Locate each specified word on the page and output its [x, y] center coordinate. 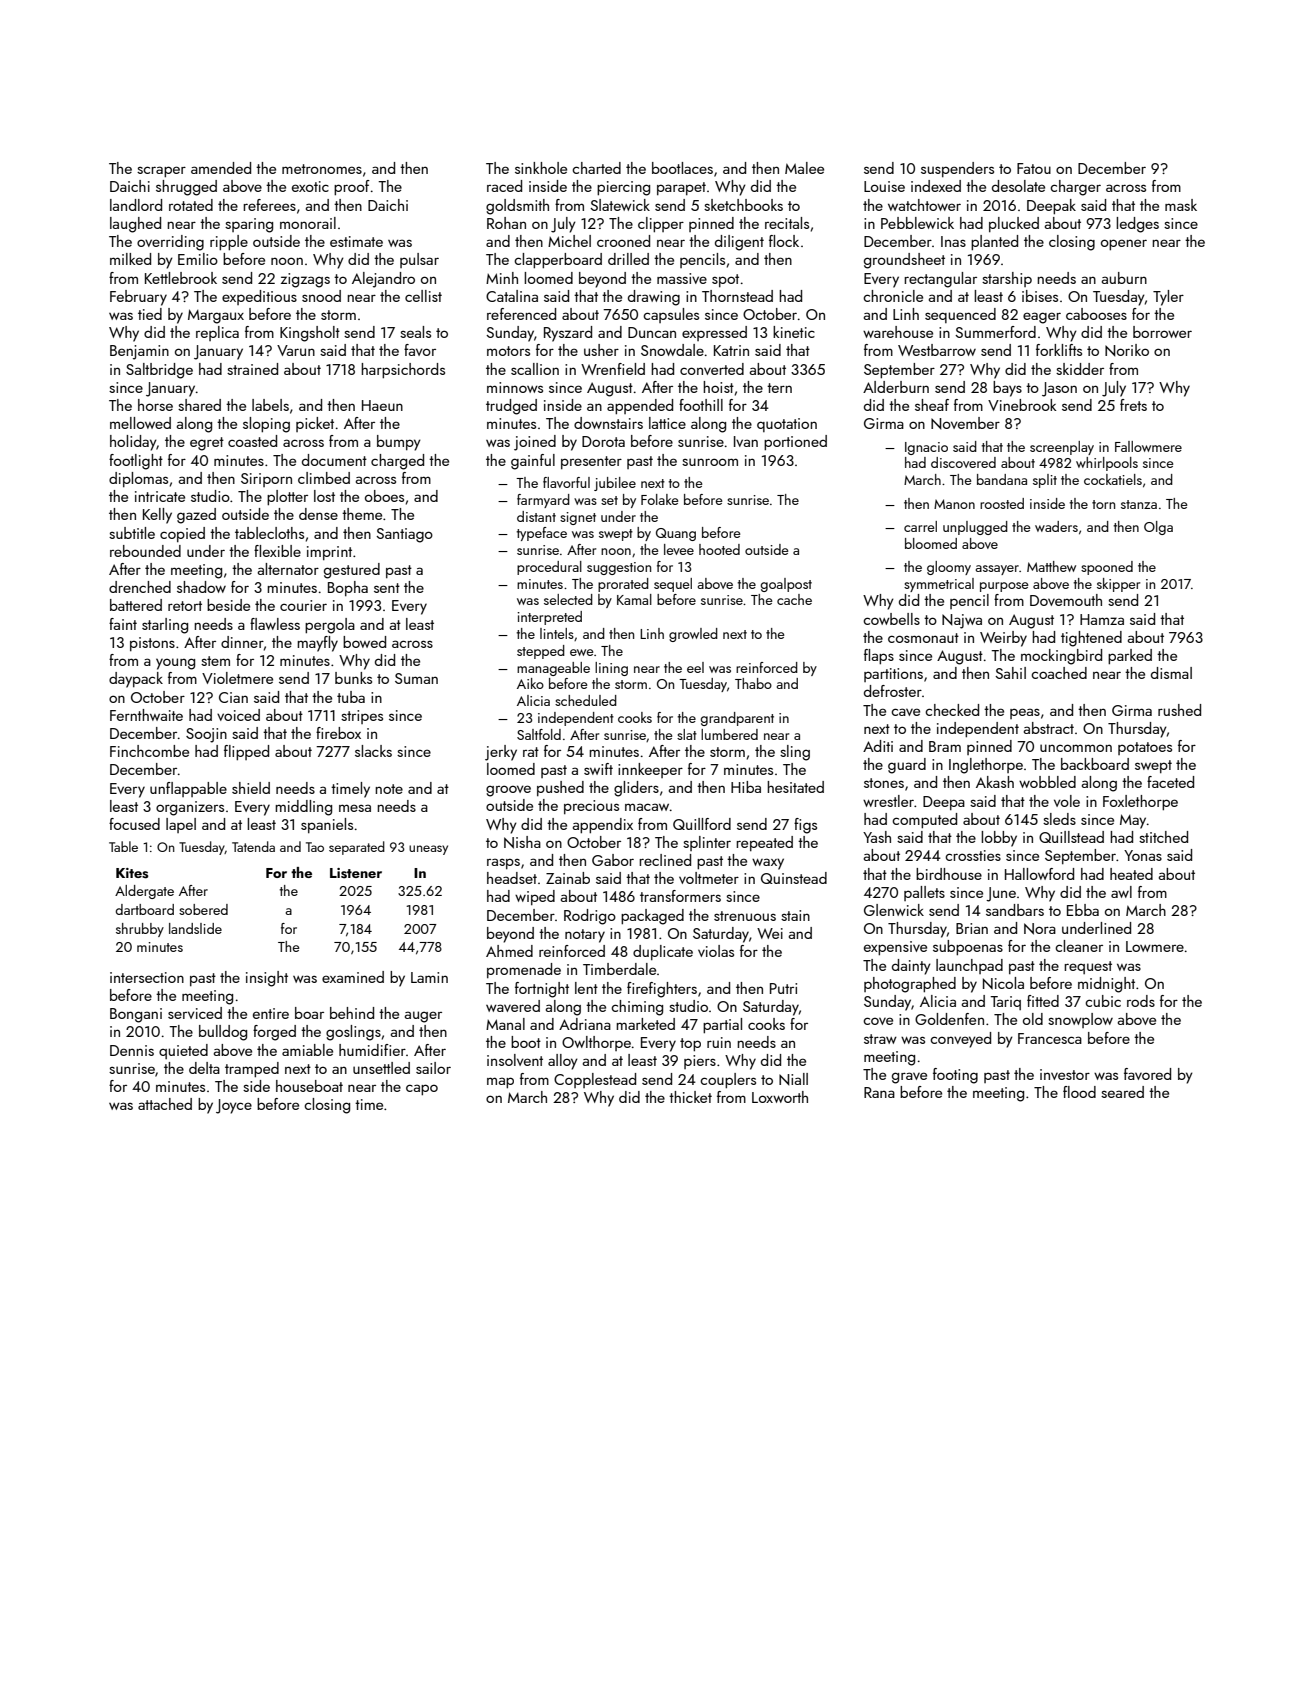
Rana [879, 1092]
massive [682, 278]
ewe [581, 652]
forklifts [1059, 350]
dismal [1171, 673]
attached [165, 1104]
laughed [135, 225]
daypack [136, 680]
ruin [719, 1042]
